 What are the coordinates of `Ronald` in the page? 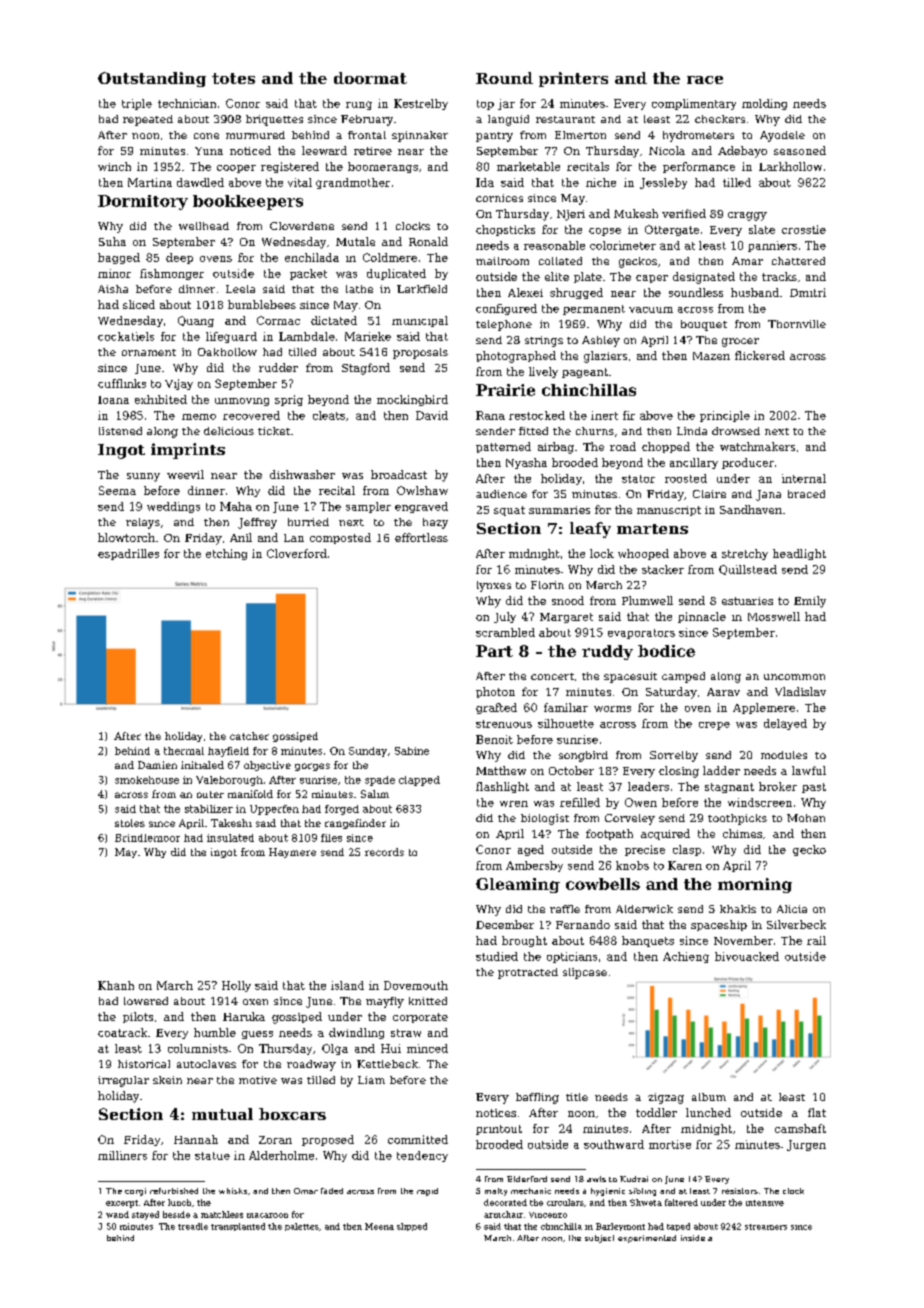 It's located at (428, 241).
